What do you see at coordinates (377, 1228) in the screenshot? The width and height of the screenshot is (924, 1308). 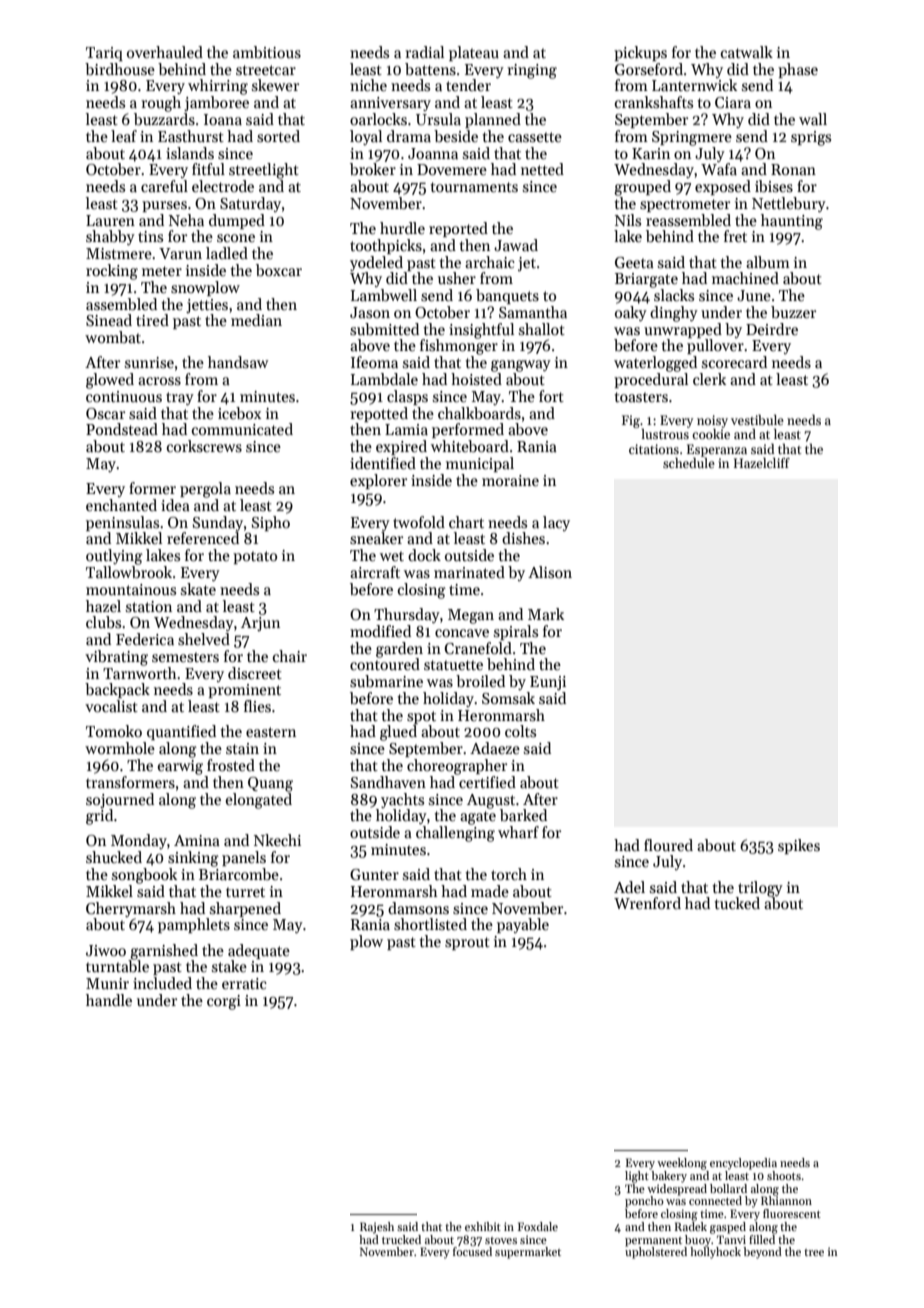 I see `Rajesh` at bounding box center [377, 1228].
